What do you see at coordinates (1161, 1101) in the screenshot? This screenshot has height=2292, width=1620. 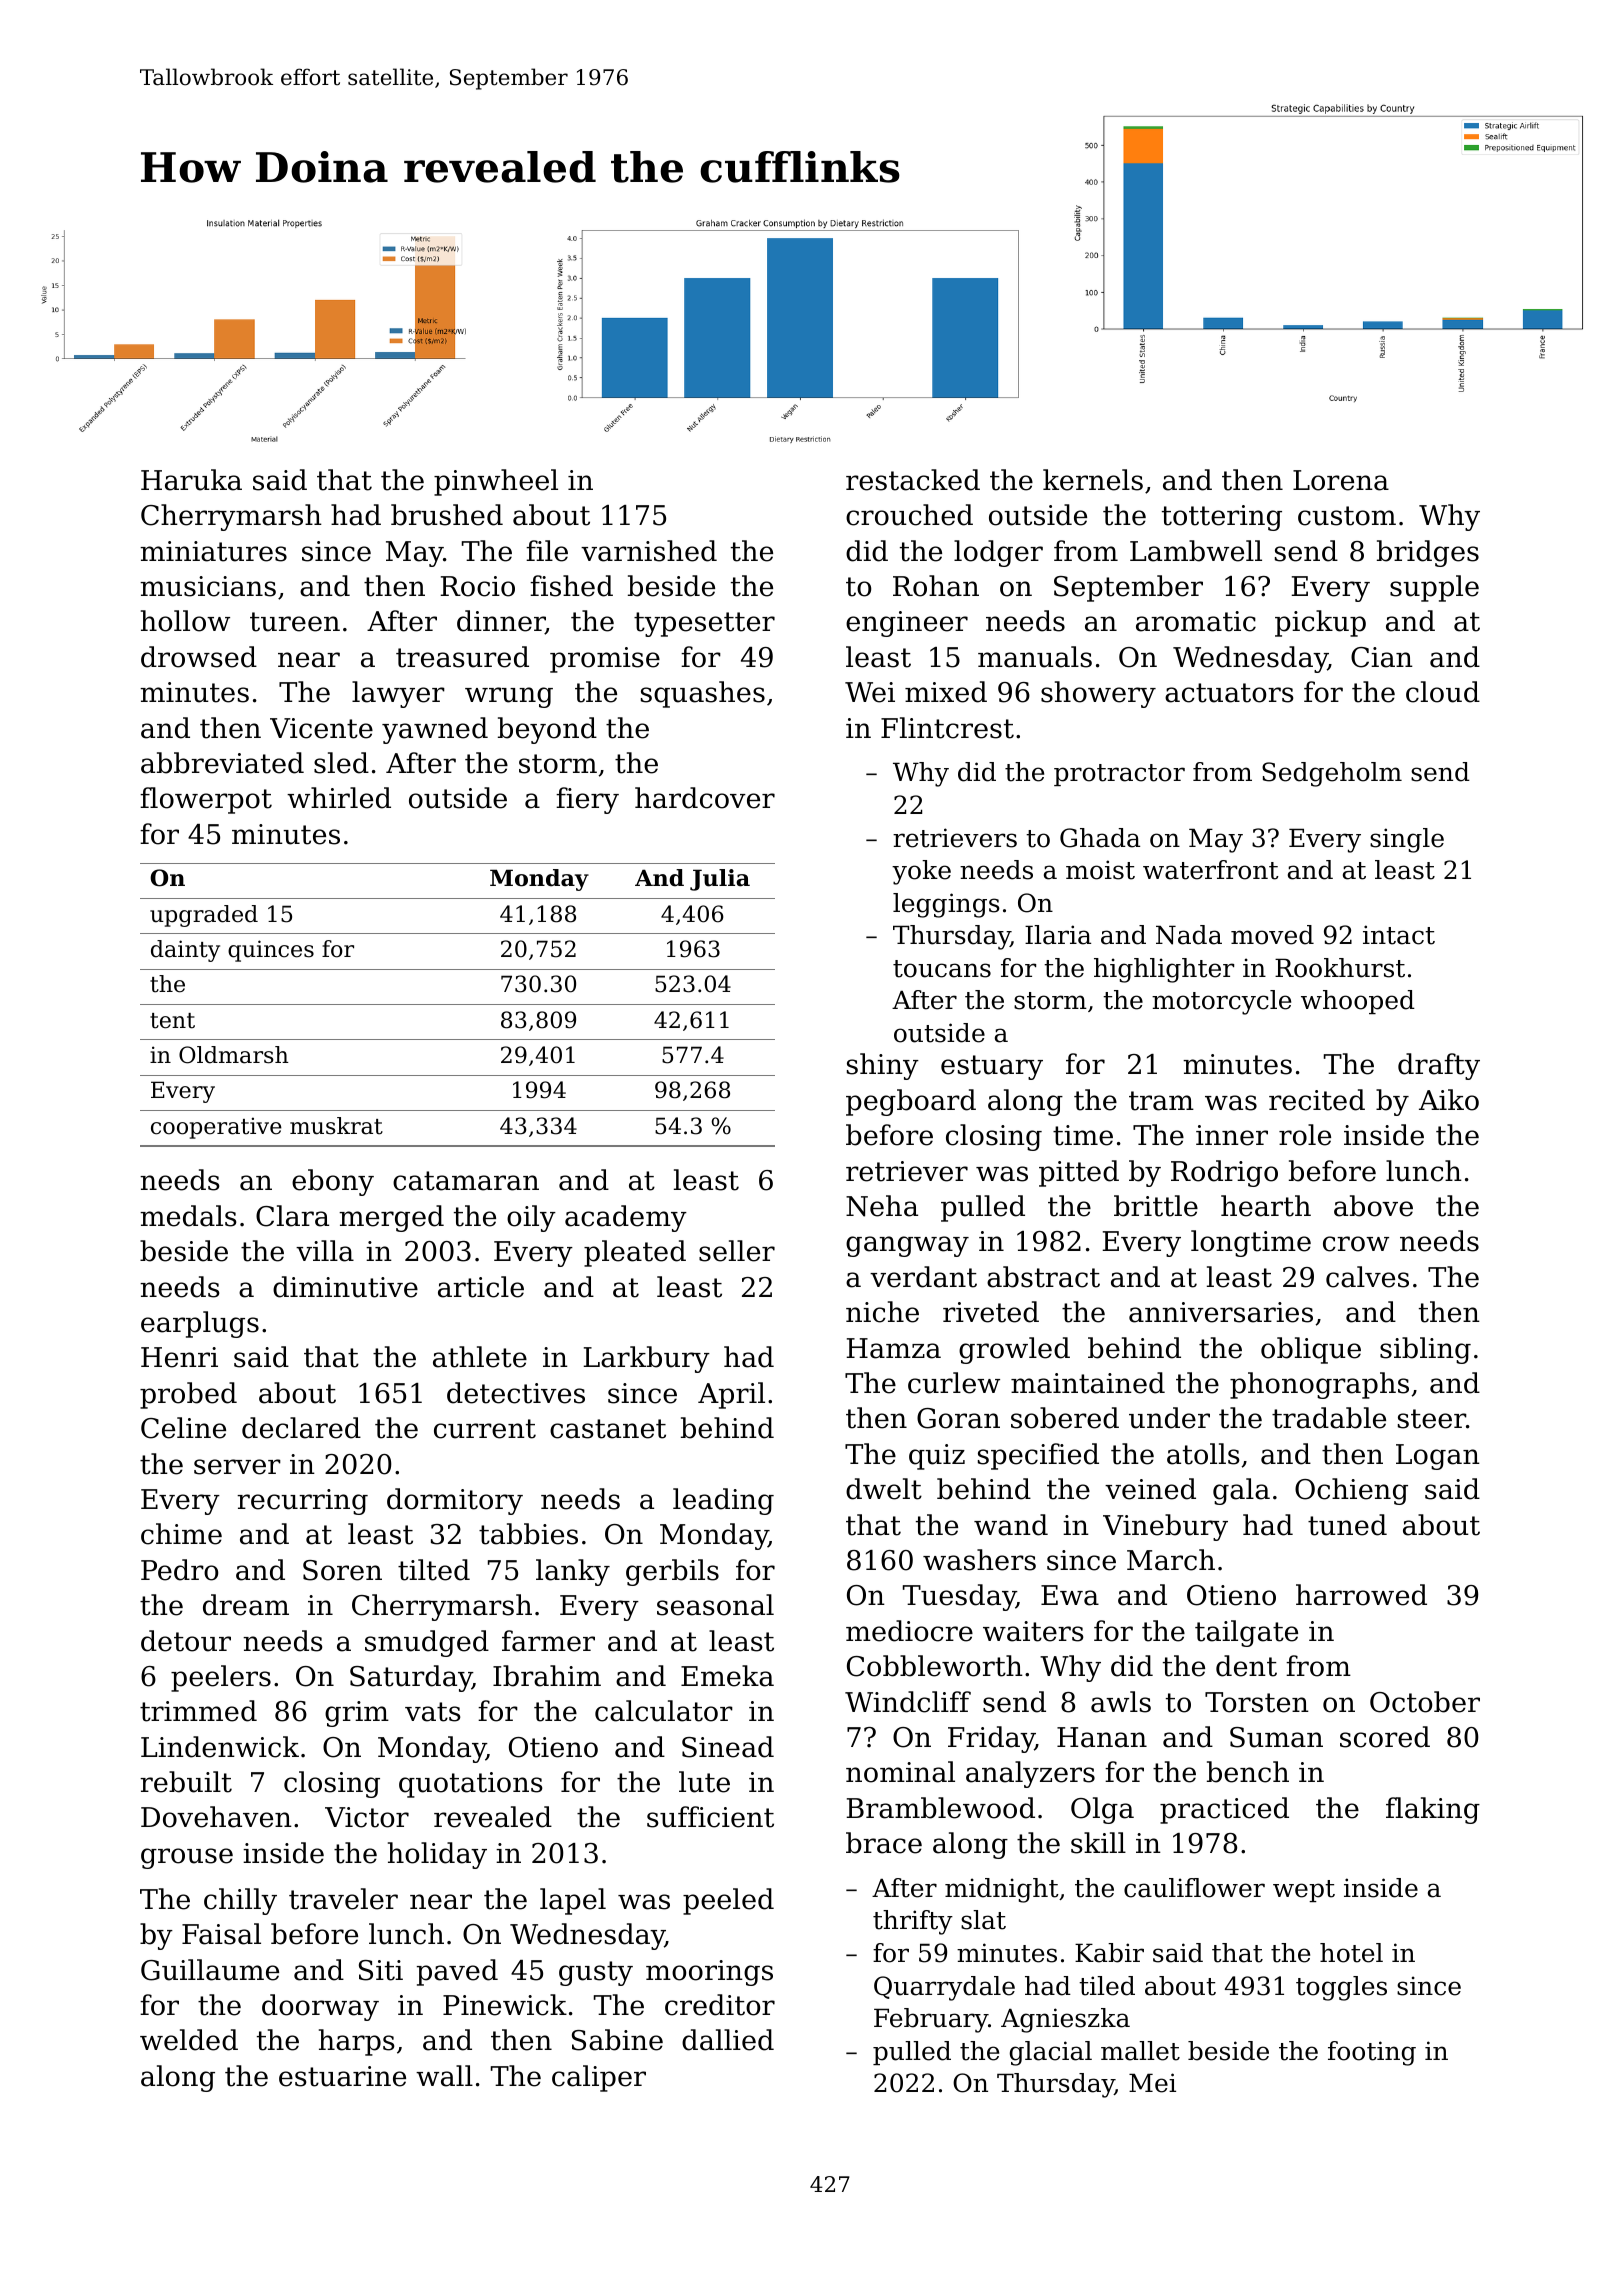 I see `tram` at bounding box center [1161, 1101].
